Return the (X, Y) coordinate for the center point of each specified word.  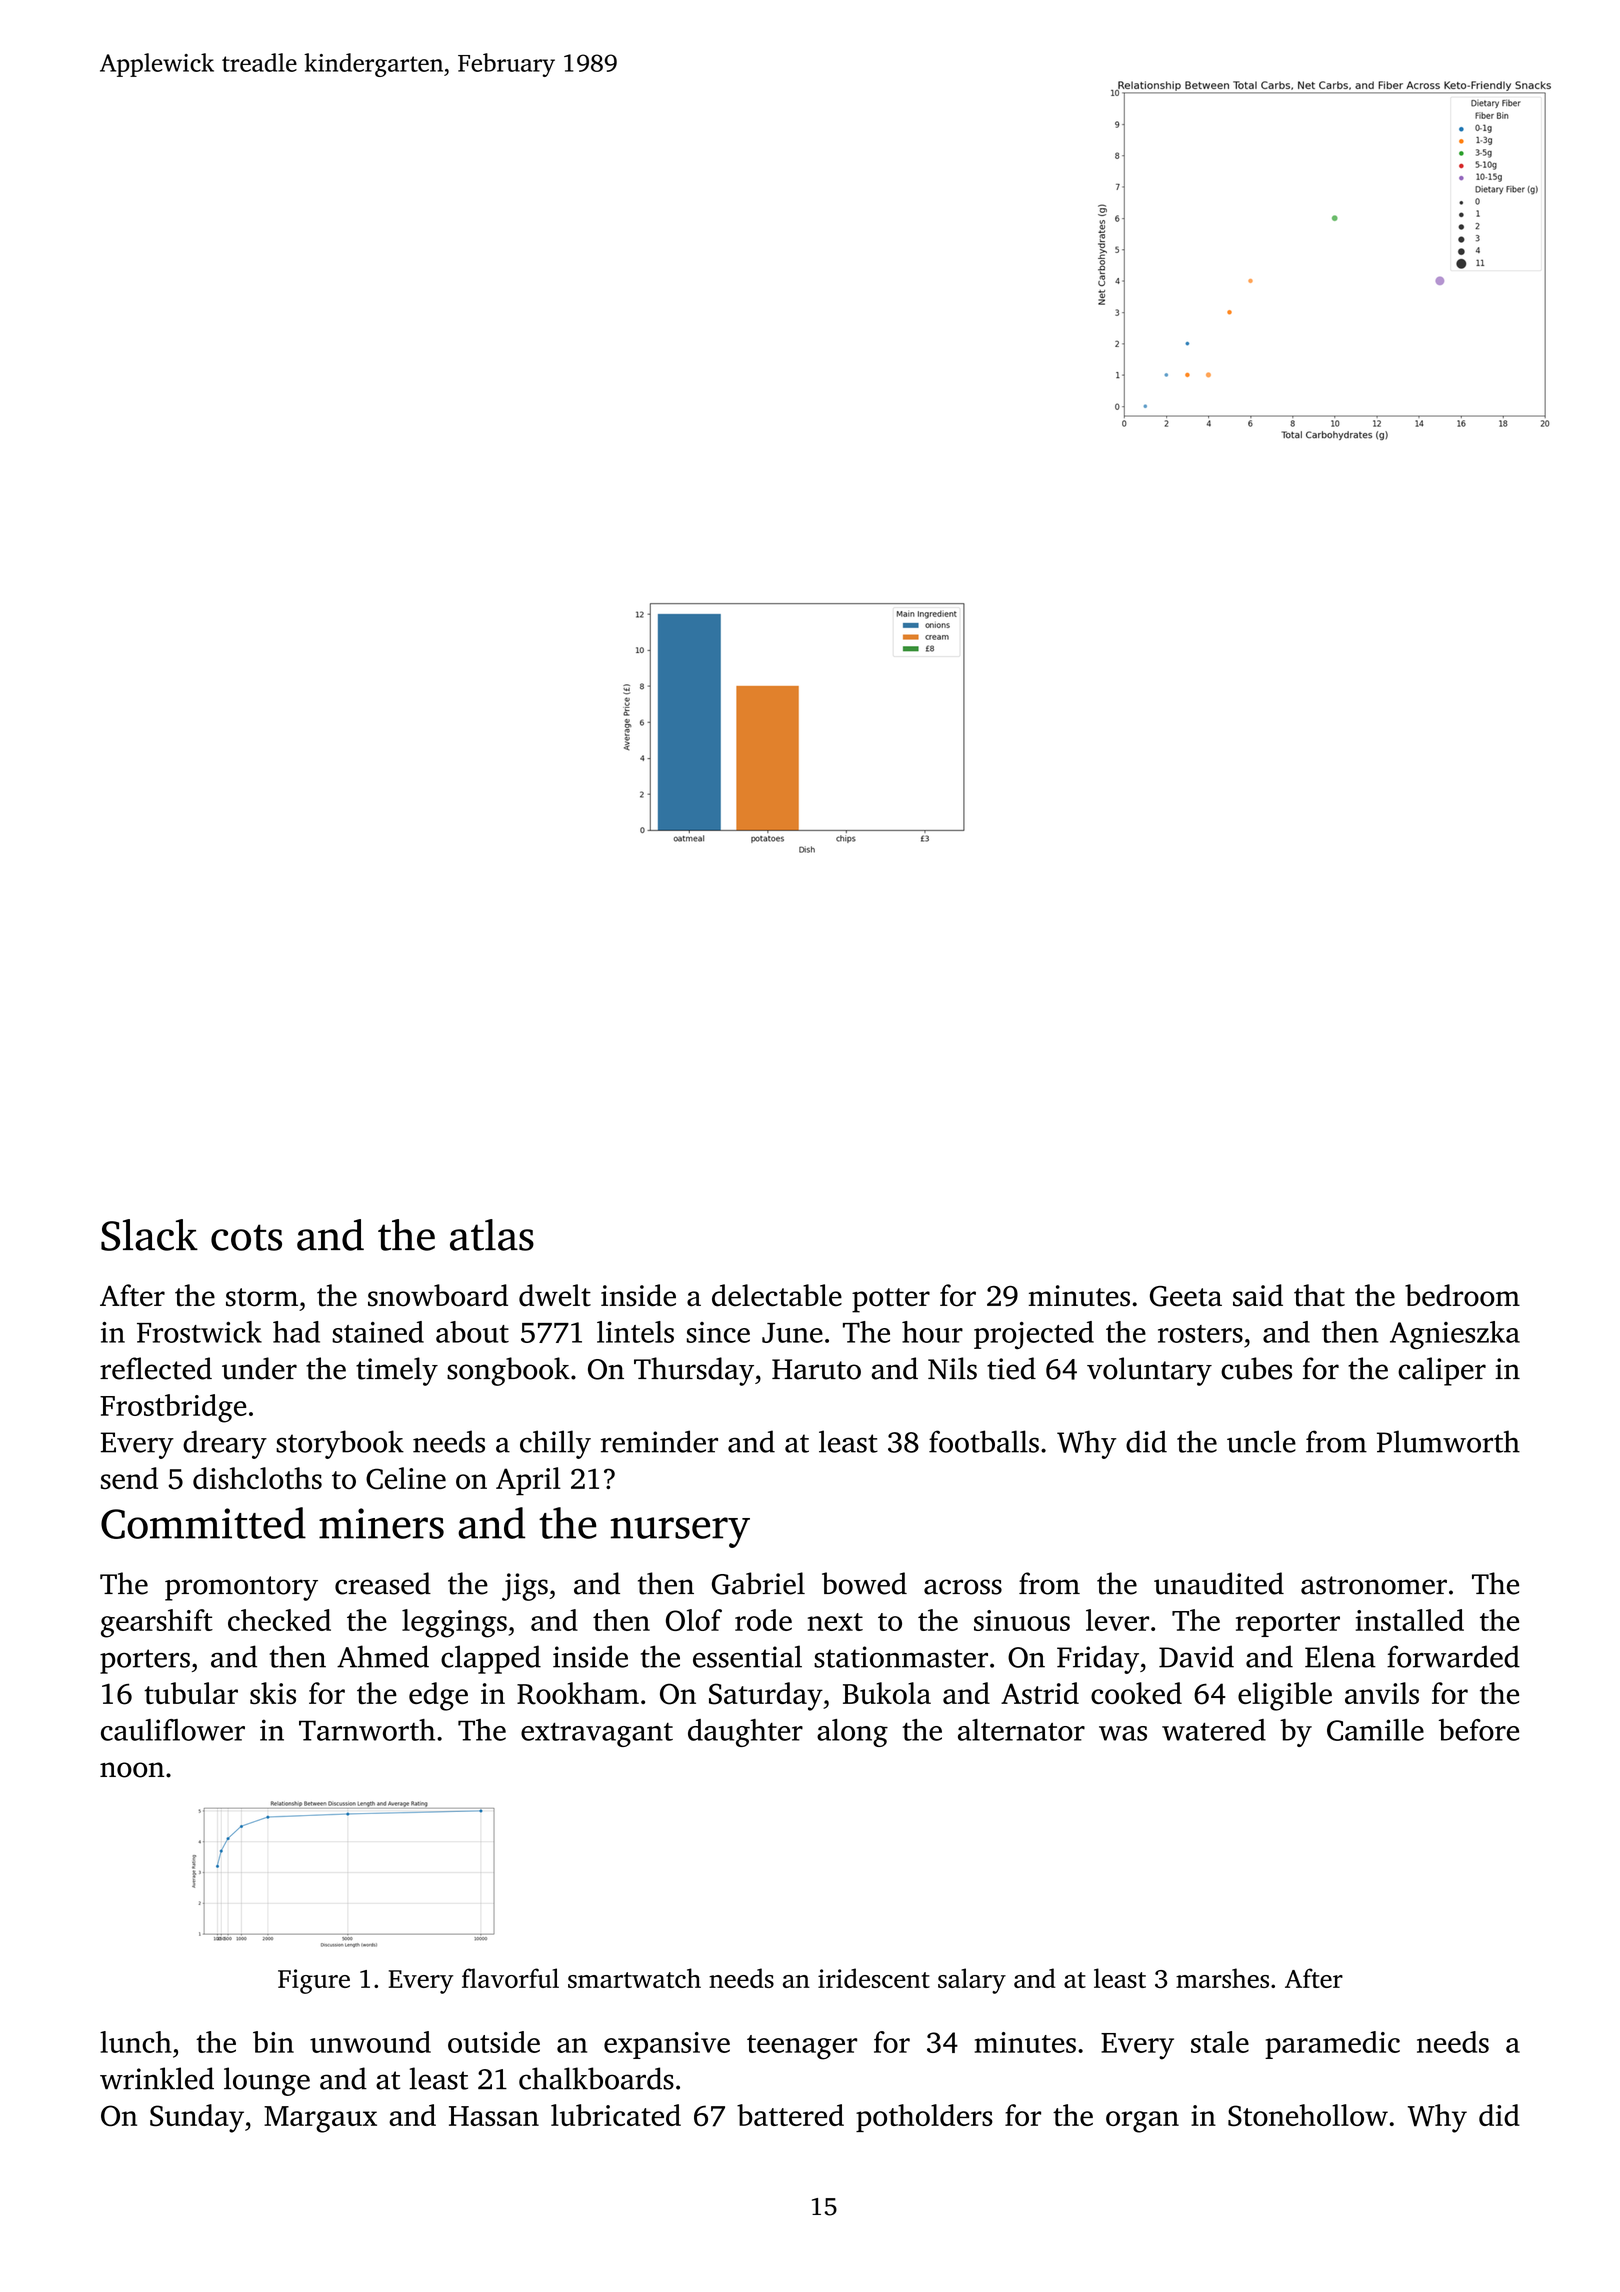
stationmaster (901, 1657)
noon (132, 1770)
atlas (492, 1235)
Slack (149, 1235)
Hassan (494, 2116)
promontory (241, 1588)
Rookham (578, 1693)
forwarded (1453, 1656)
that (1319, 1295)
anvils (1382, 1693)
